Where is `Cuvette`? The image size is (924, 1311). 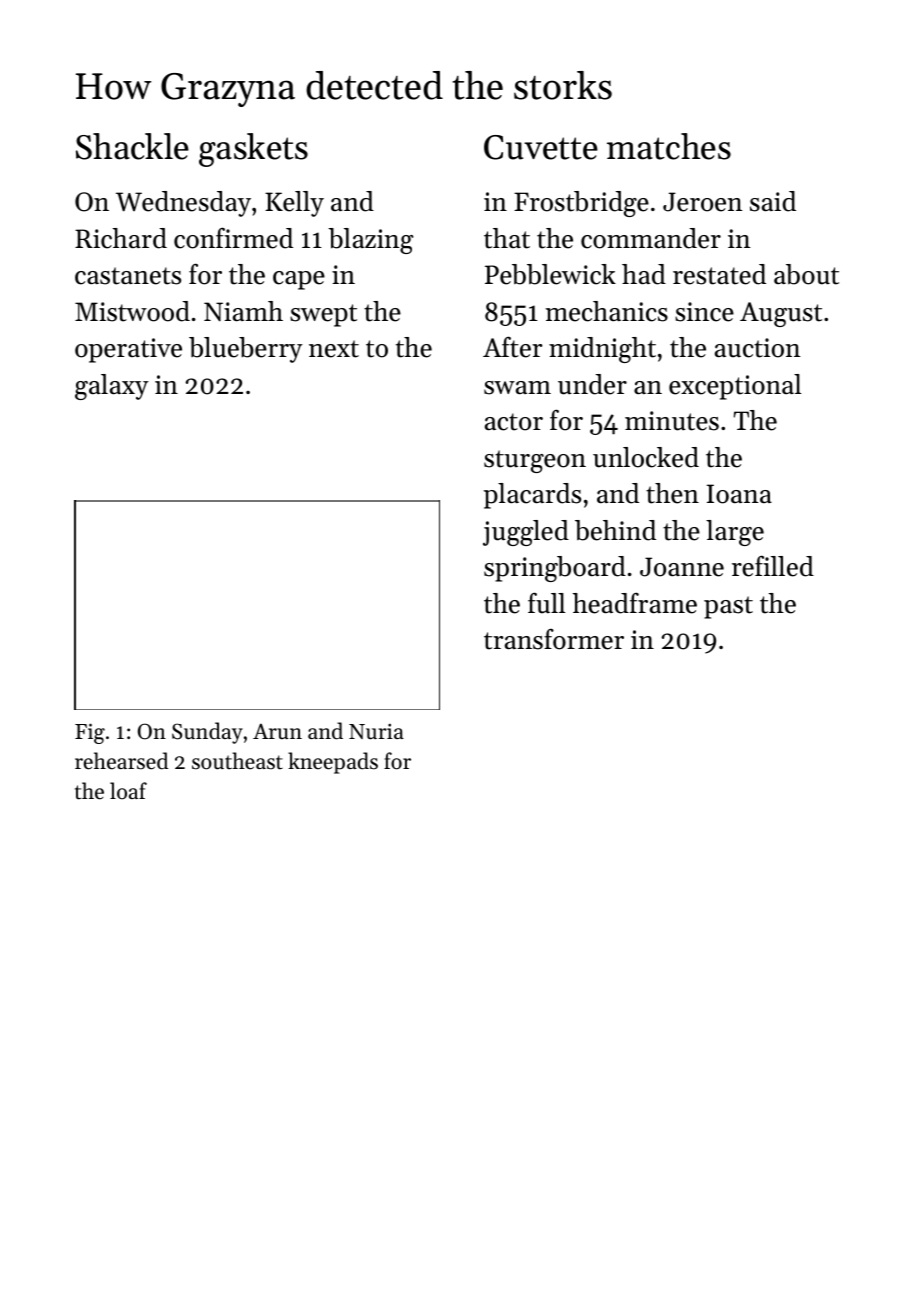 Cuvette is located at coordinates (541, 147).
